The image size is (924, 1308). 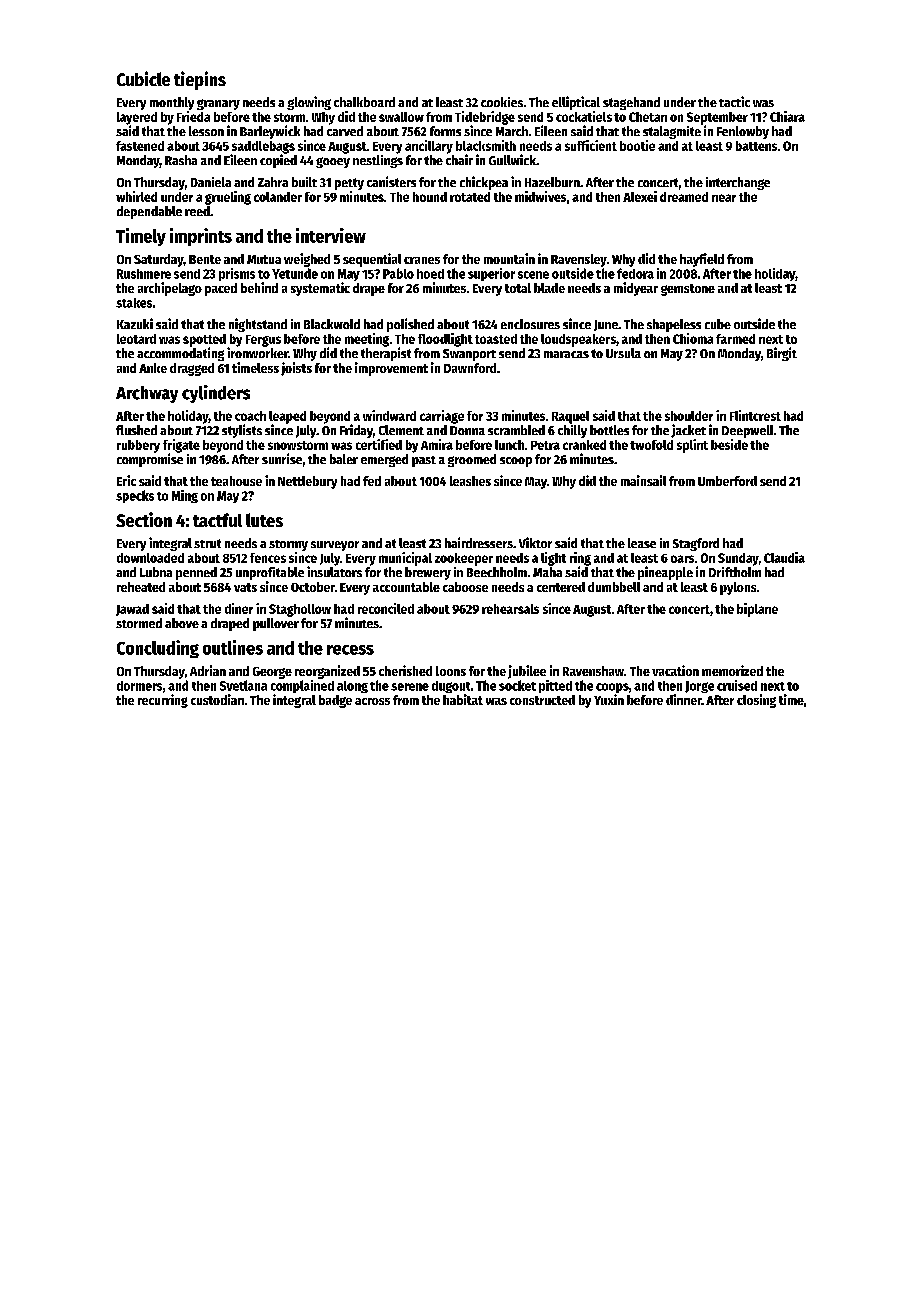 What do you see at coordinates (389, 415) in the document?
I see `windward` at bounding box center [389, 415].
